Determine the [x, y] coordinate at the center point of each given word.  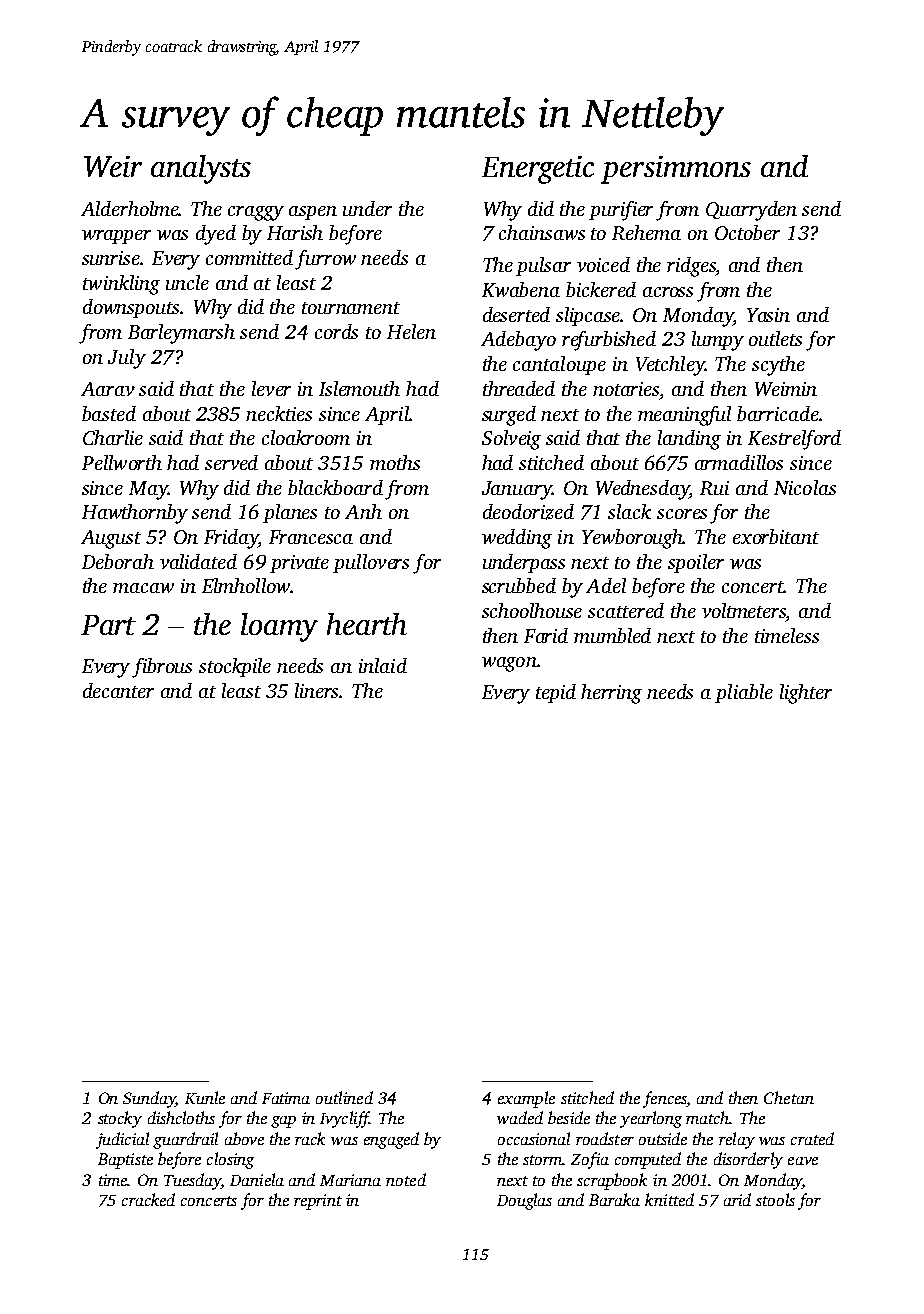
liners [317, 690]
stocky [120, 1119]
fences [665, 1099]
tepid [556, 693]
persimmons [676, 170]
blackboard [335, 487]
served [231, 462]
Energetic [538, 170]
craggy [256, 213]
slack [629, 511]
